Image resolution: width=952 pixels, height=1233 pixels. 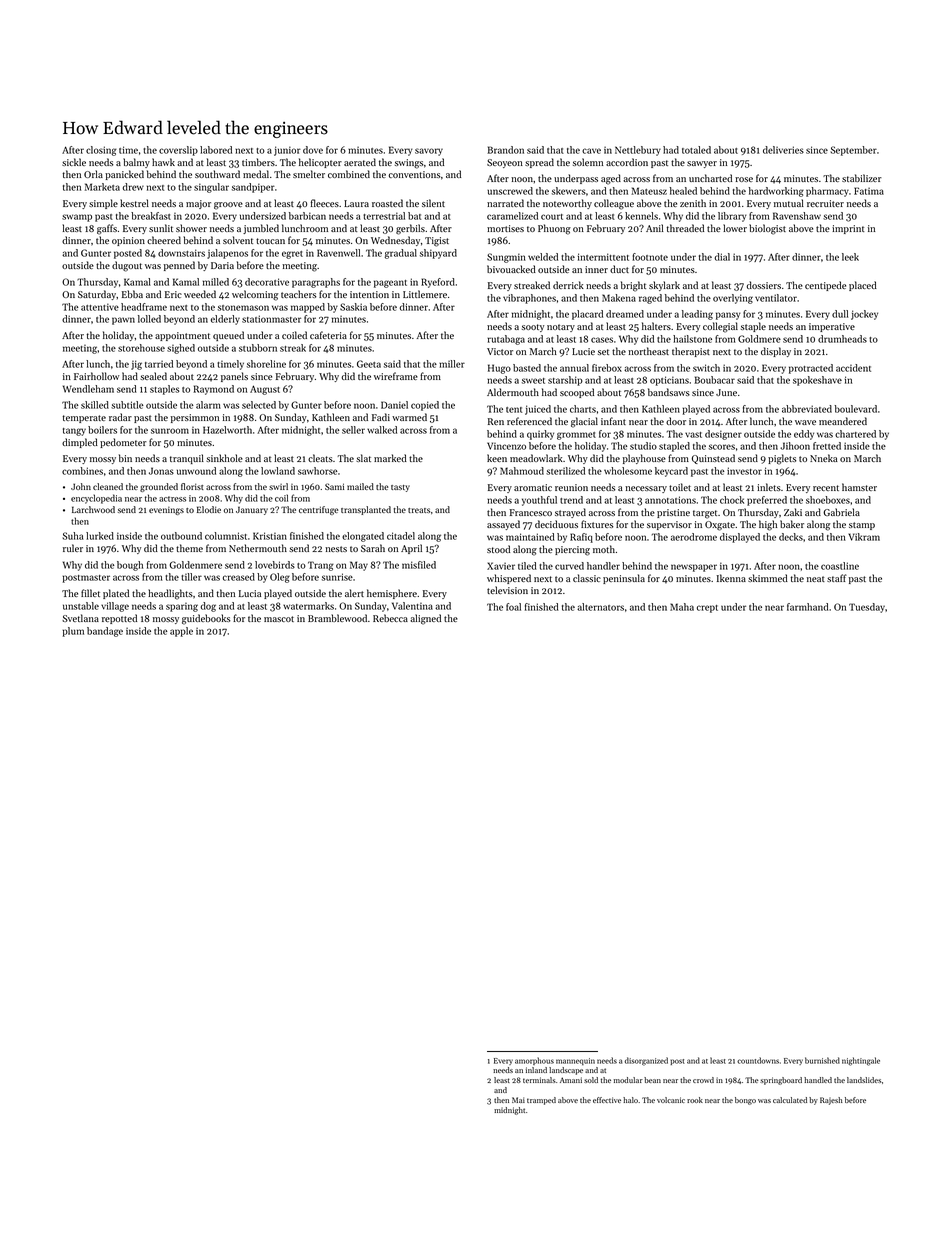 What do you see at coordinates (831, 1101) in the screenshot?
I see `Rajesh` at bounding box center [831, 1101].
